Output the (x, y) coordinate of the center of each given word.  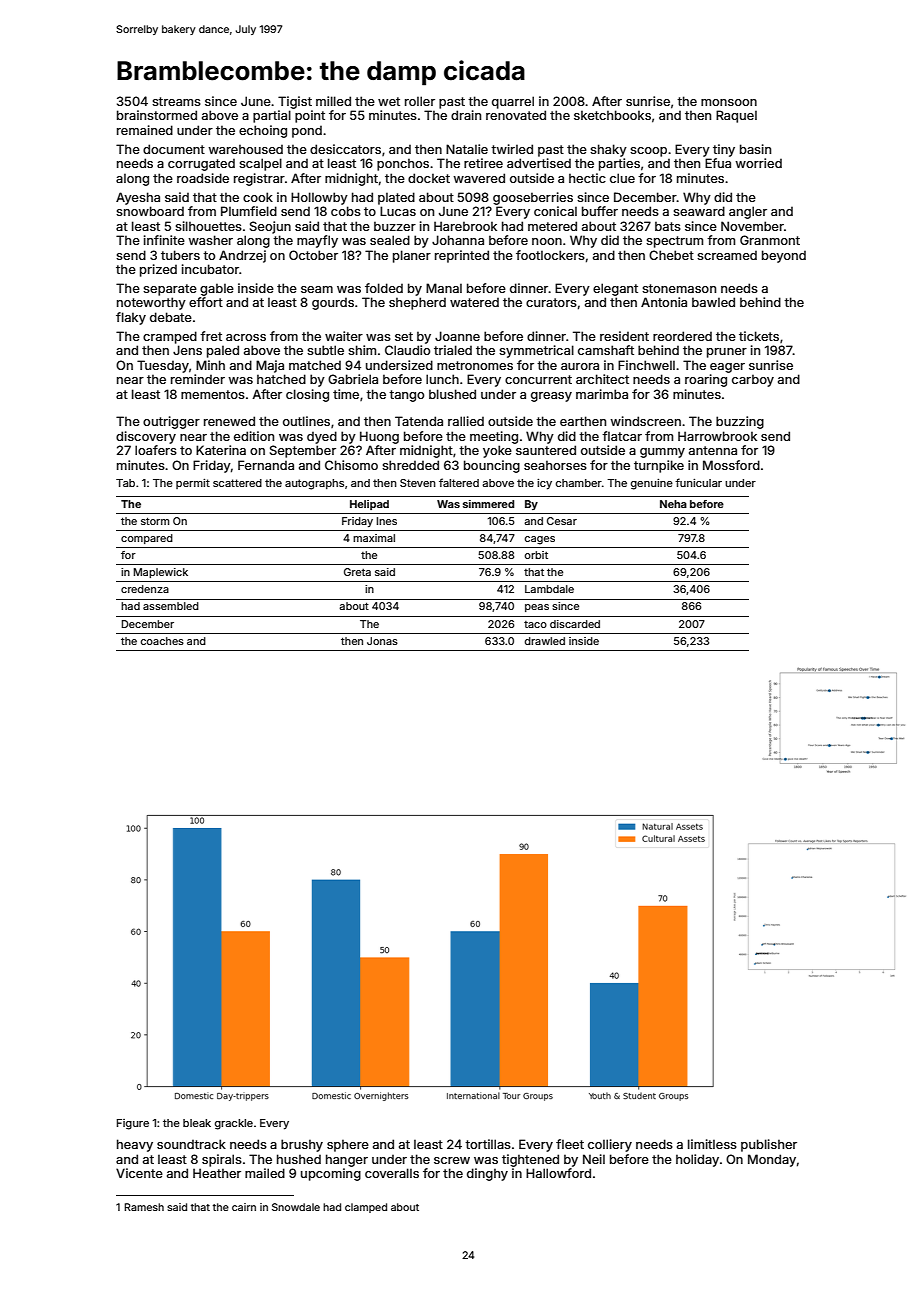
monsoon (729, 102)
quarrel (513, 102)
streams (176, 101)
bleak (197, 1123)
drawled (545, 641)
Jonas (382, 641)
